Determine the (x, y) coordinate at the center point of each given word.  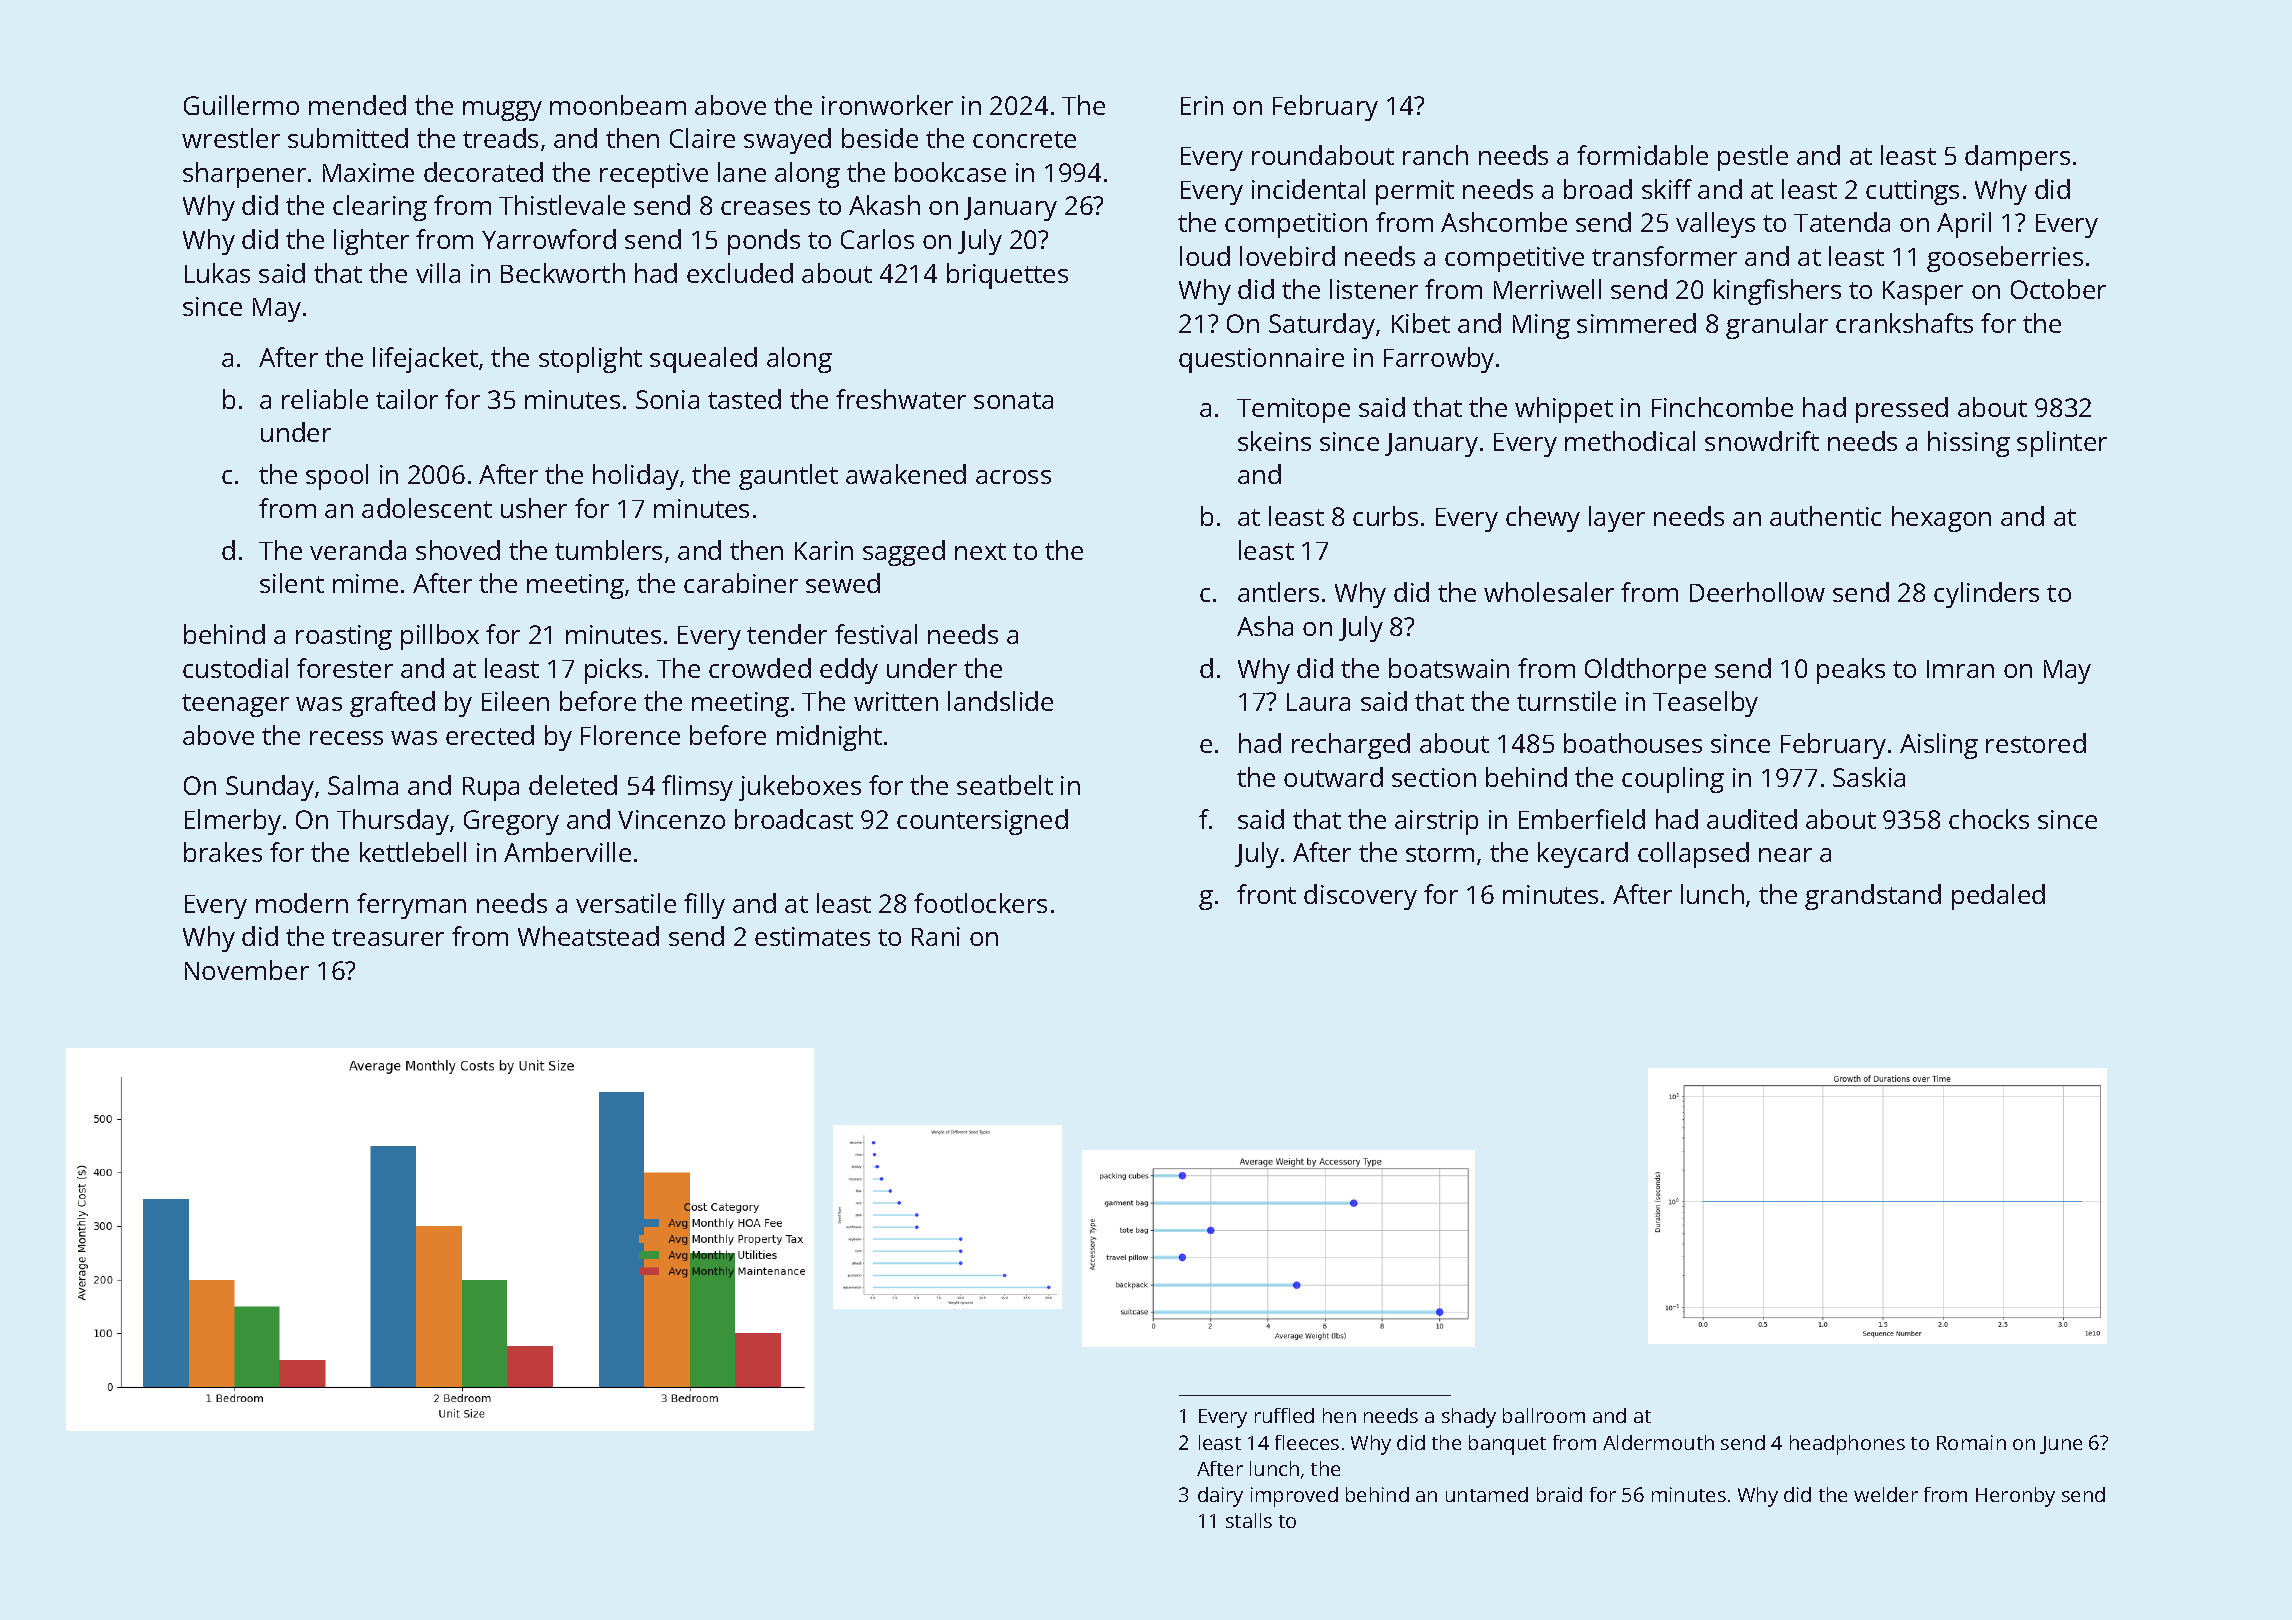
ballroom (1544, 1415)
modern (302, 903)
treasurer (388, 937)
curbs (1385, 516)
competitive (1514, 259)
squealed (703, 360)
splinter (2062, 444)
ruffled (1284, 1415)
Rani (936, 936)
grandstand (1873, 897)
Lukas (217, 273)
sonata (1013, 400)
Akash (884, 205)
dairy (1220, 1497)
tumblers (608, 550)
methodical (1630, 441)
